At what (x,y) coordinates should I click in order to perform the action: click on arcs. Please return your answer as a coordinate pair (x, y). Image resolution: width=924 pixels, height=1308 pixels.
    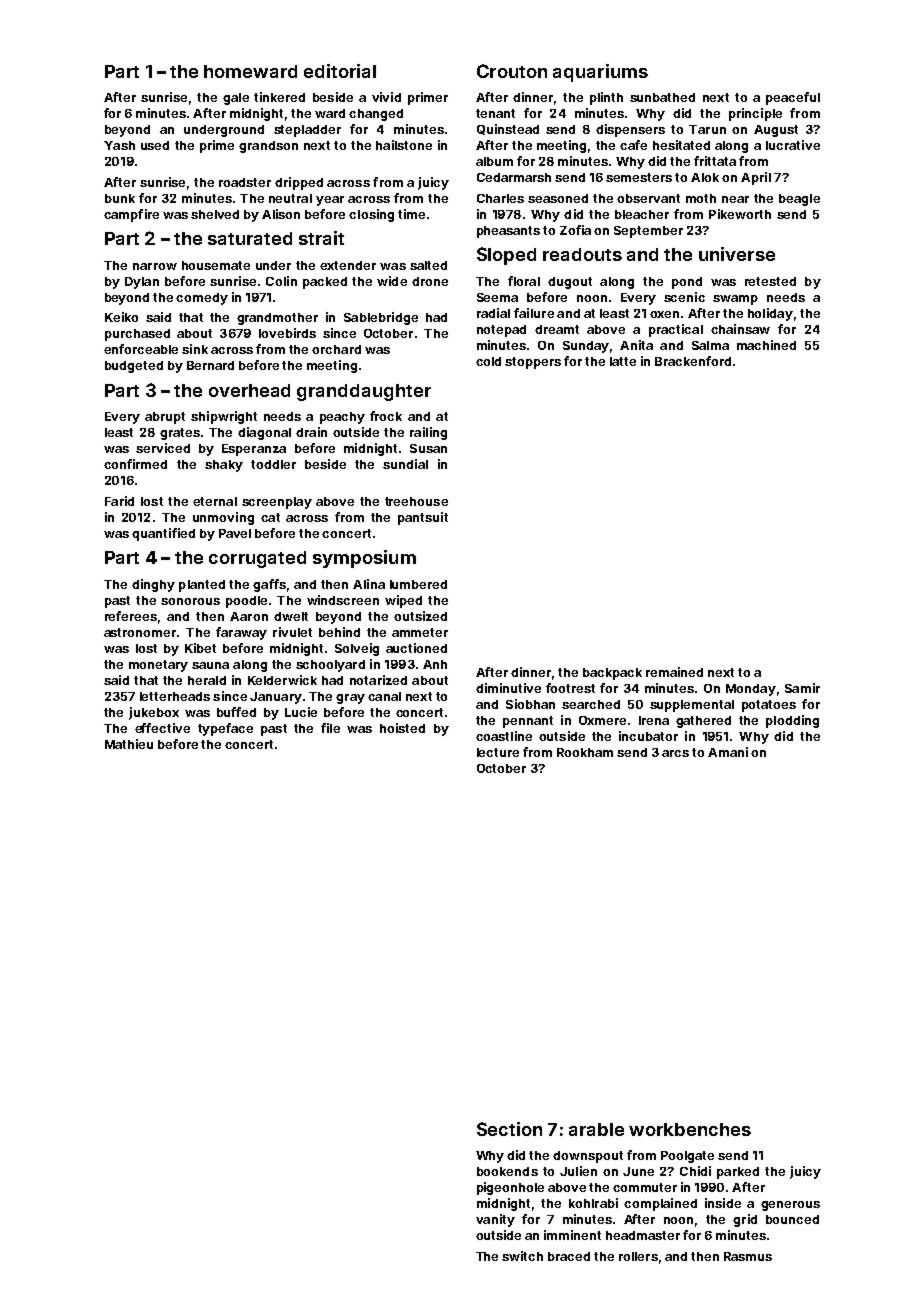
    Looking at the image, I should click on (675, 753).
